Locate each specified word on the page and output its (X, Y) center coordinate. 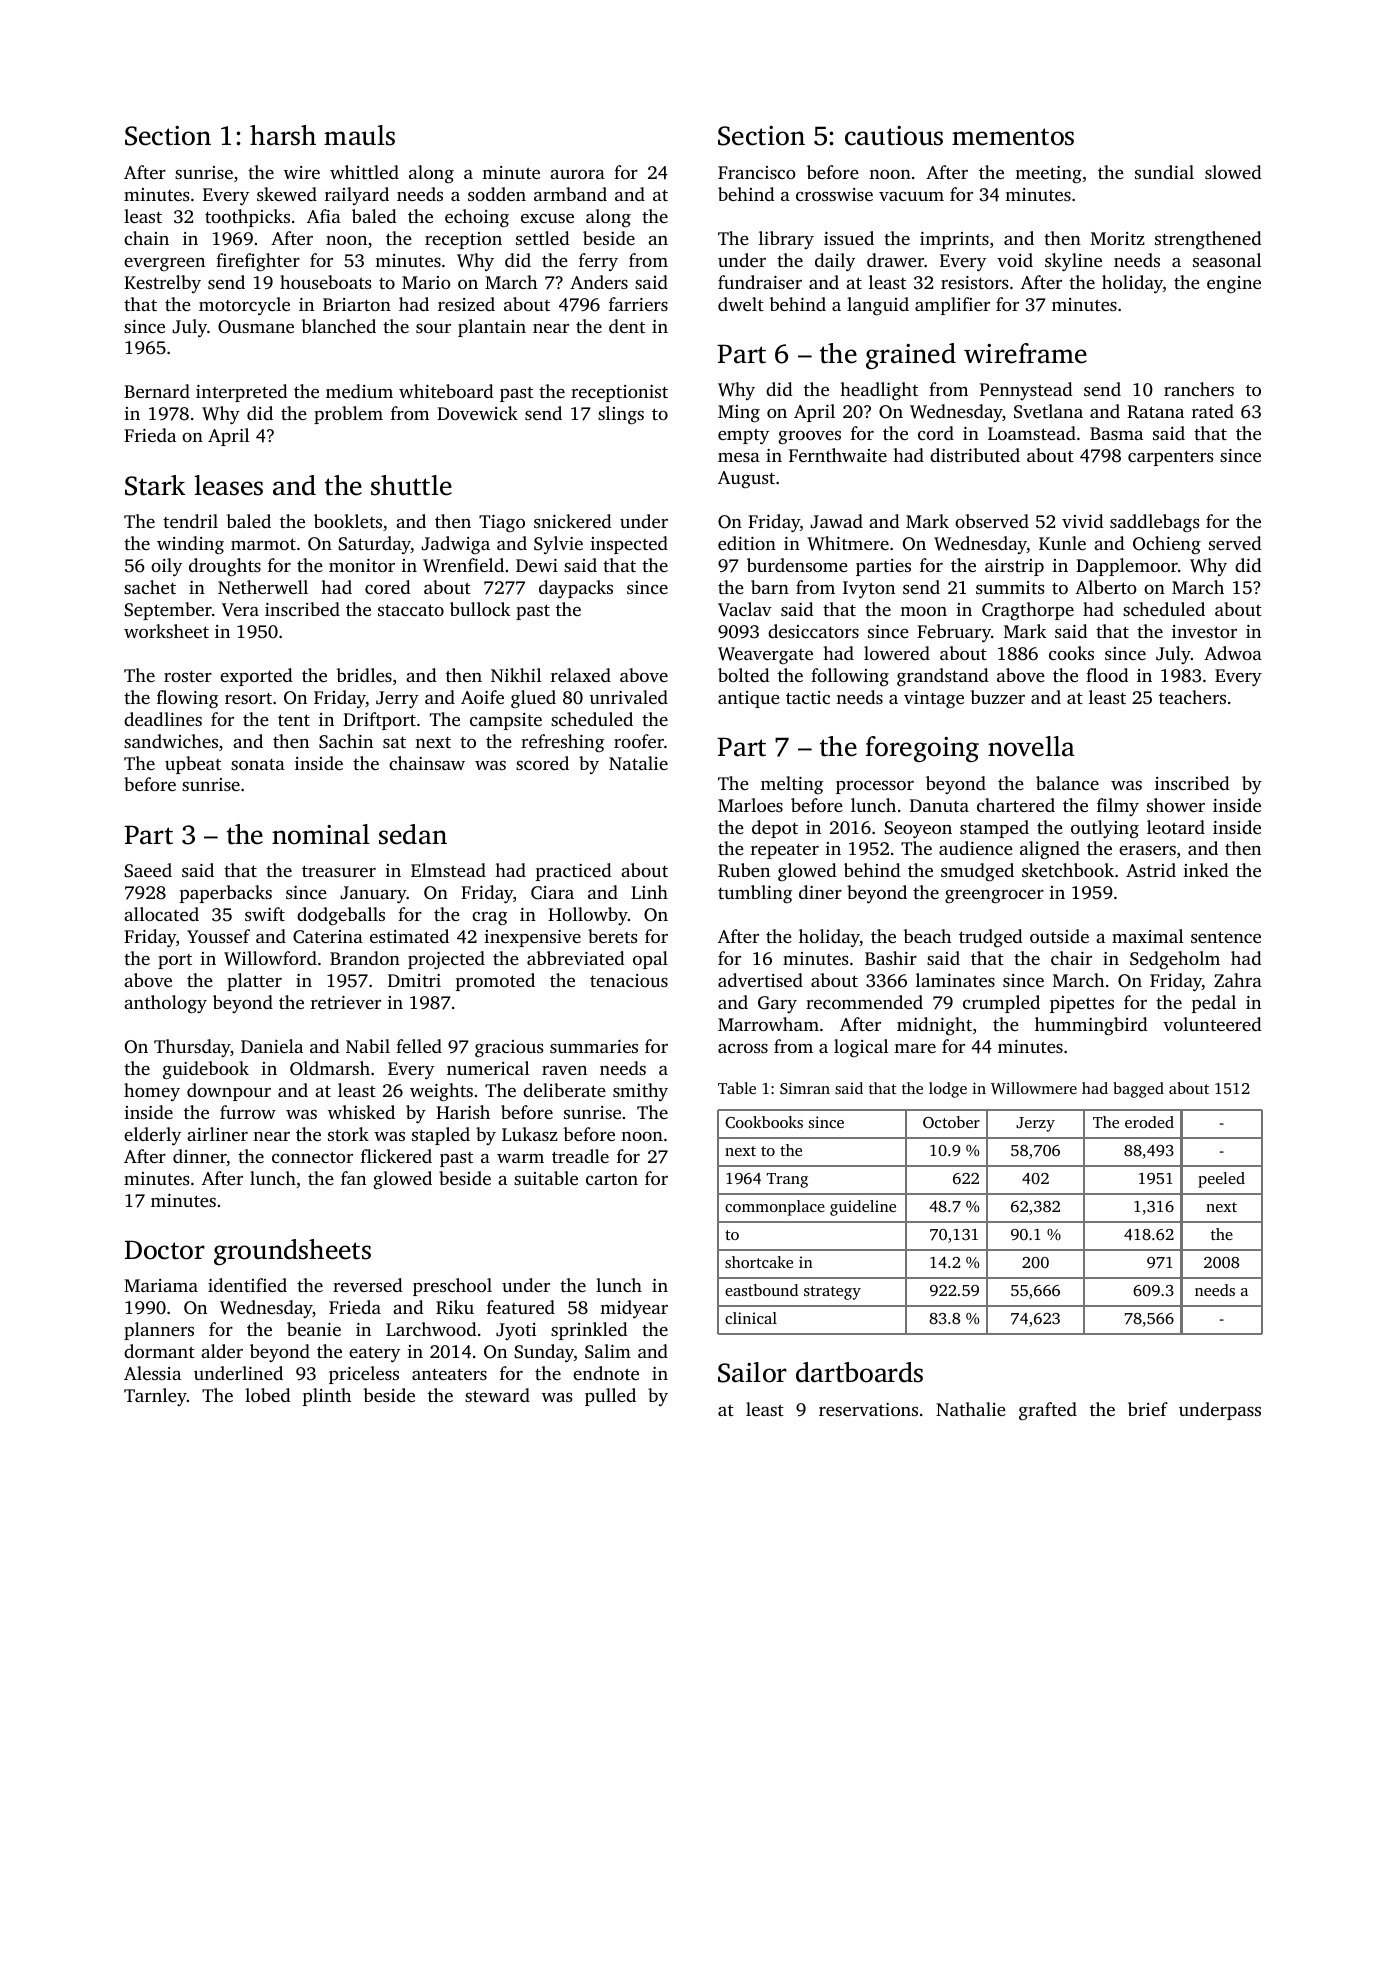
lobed (267, 1395)
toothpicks (247, 218)
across (743, 1048)
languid (878, 306)
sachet (150, 587)
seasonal (1227, 260)
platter (254, 982)
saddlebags (1155, 523)
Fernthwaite (838, 455)
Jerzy (1035, 1124)
